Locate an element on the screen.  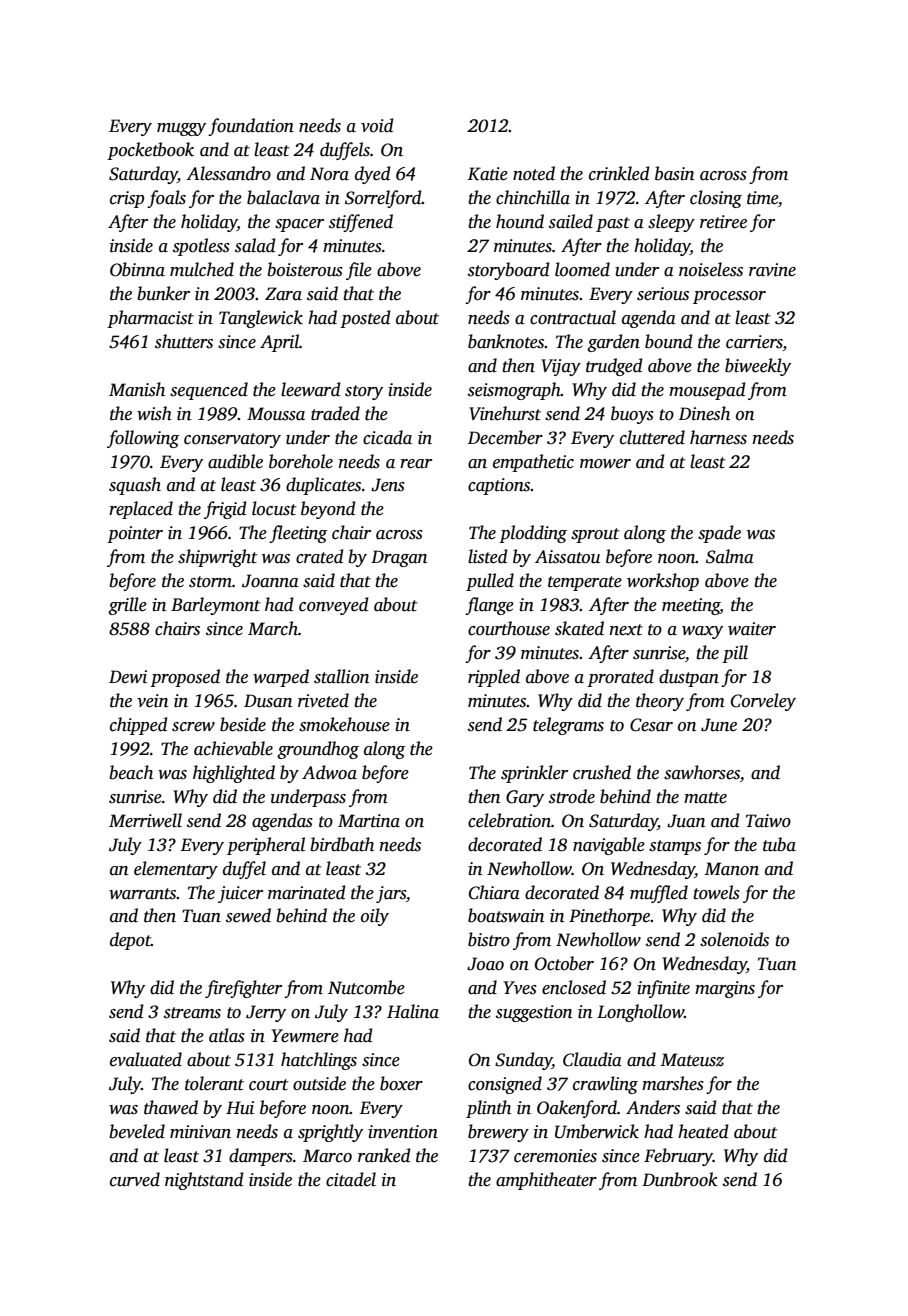
dampers is located at coordinates (261, 1157).
